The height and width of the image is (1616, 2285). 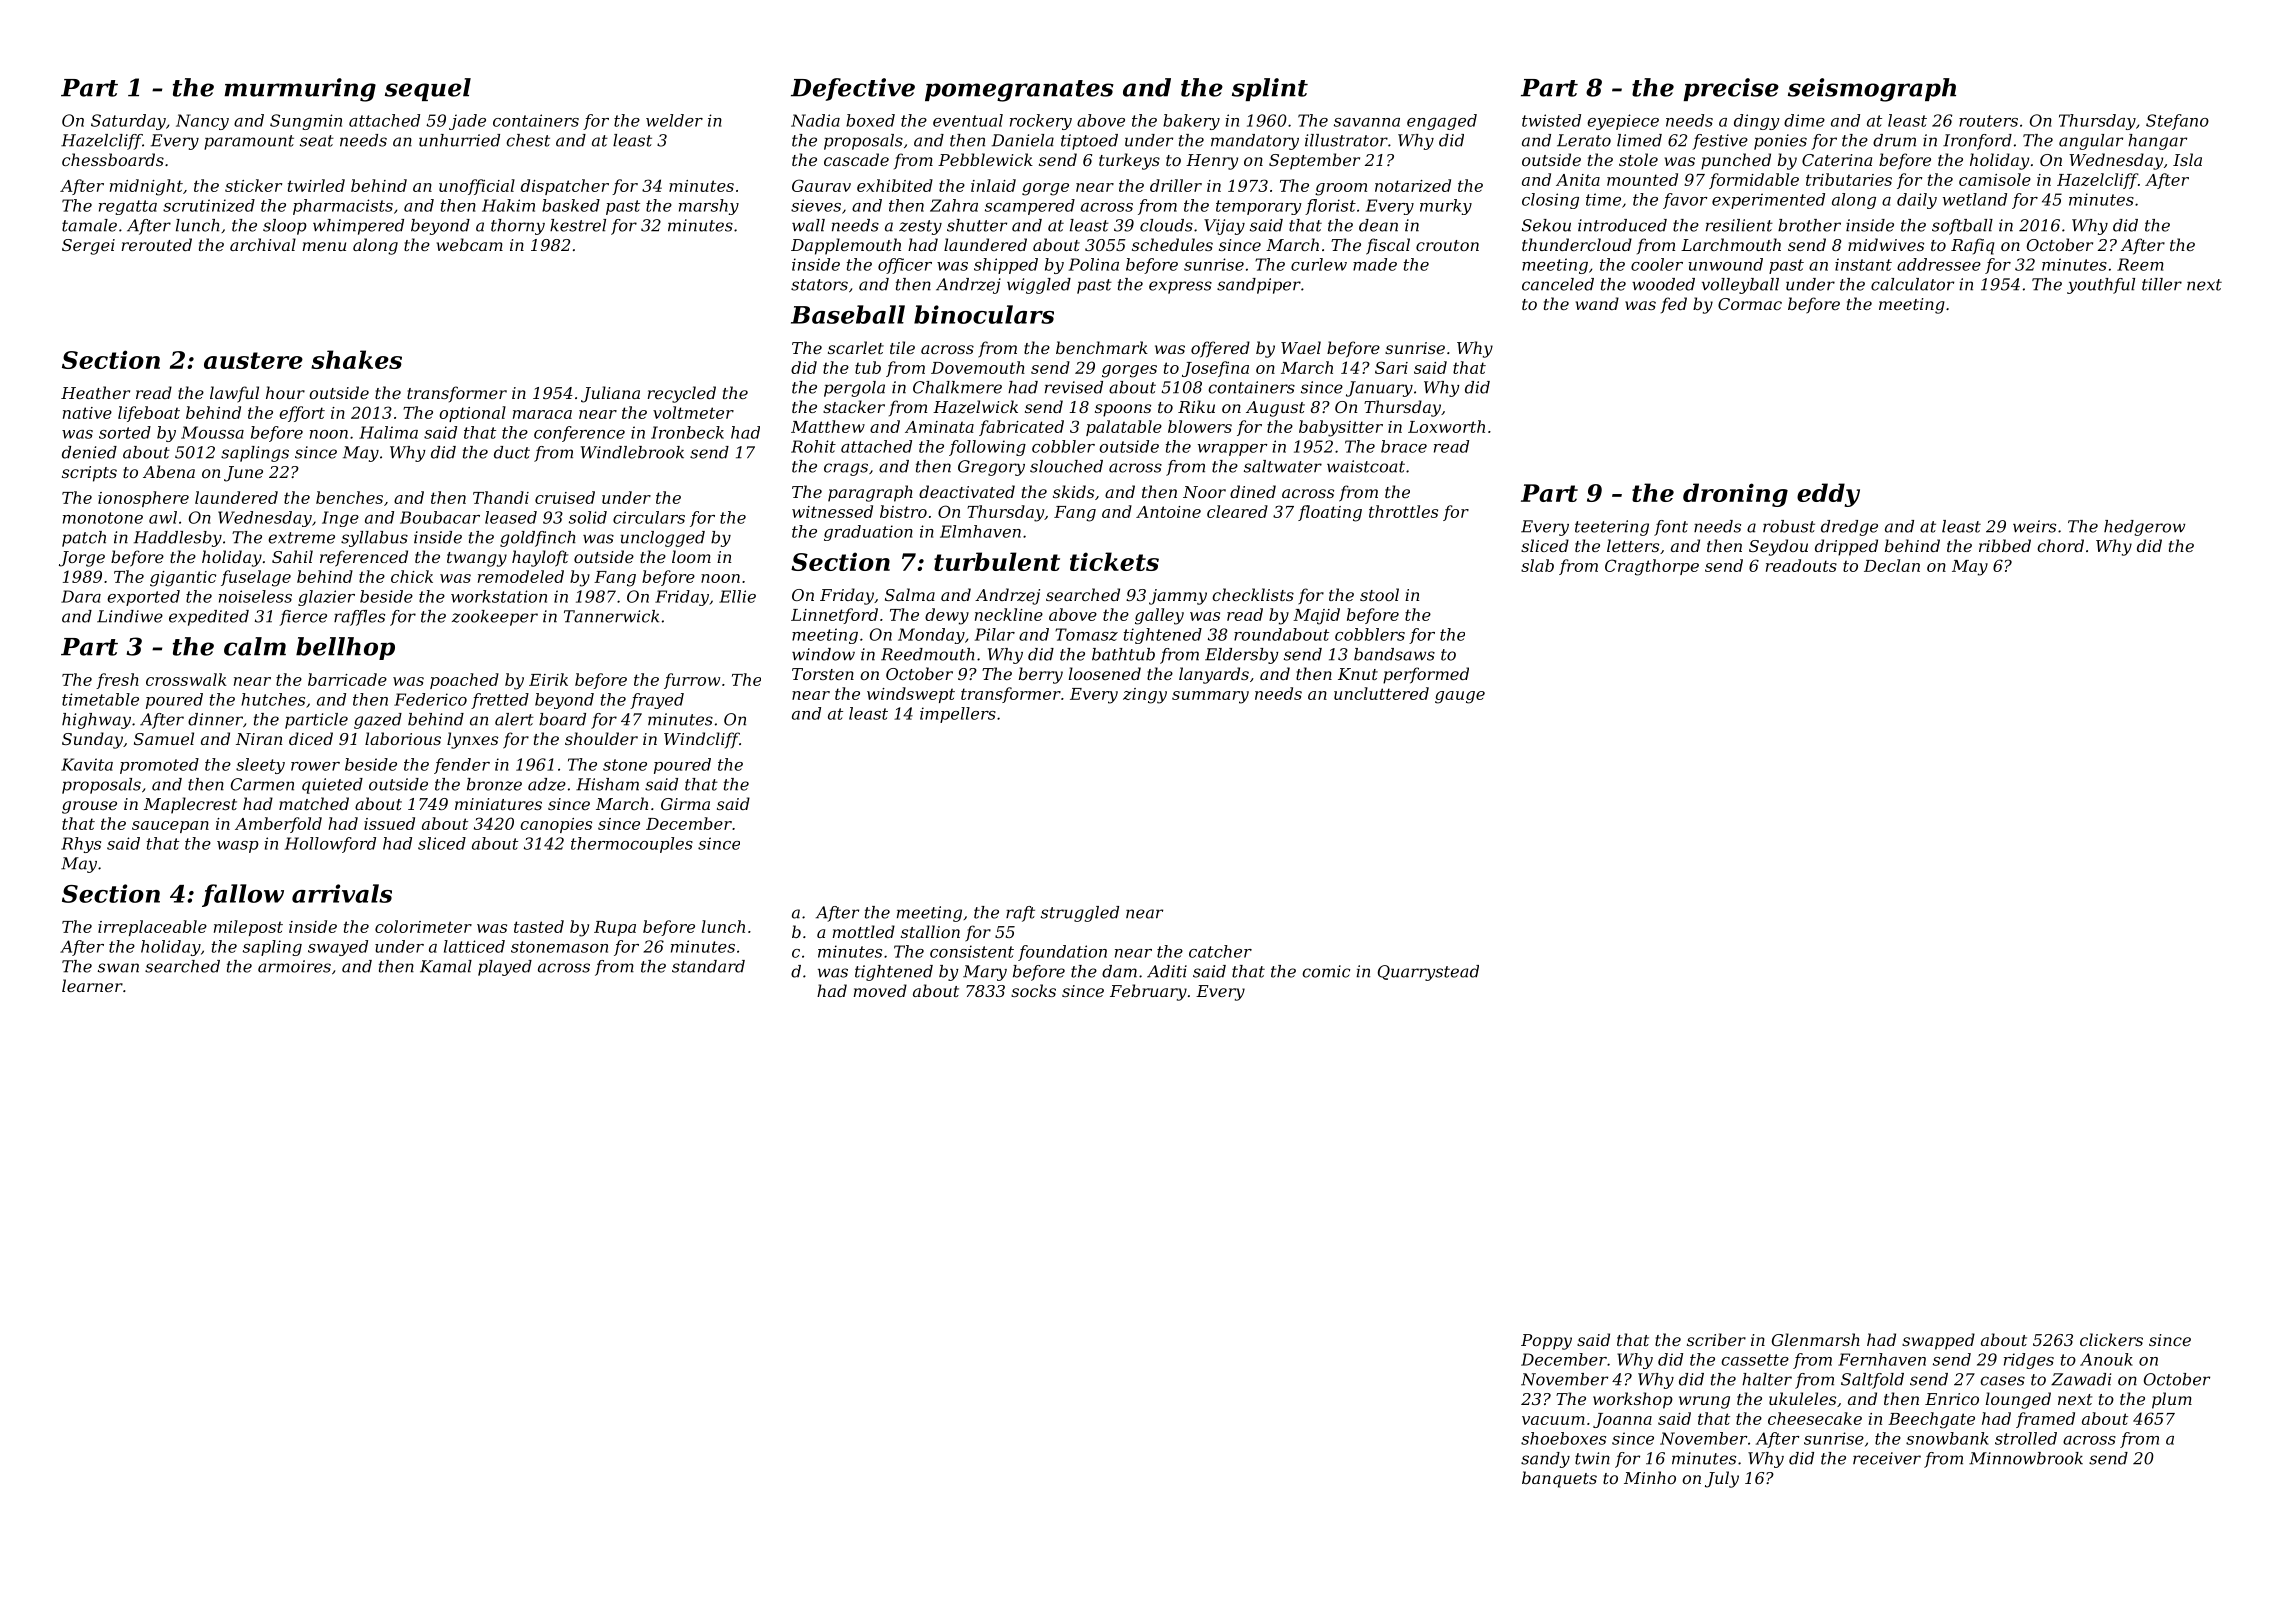 I want to click on sandy, so click(x=1545, y=1460).
